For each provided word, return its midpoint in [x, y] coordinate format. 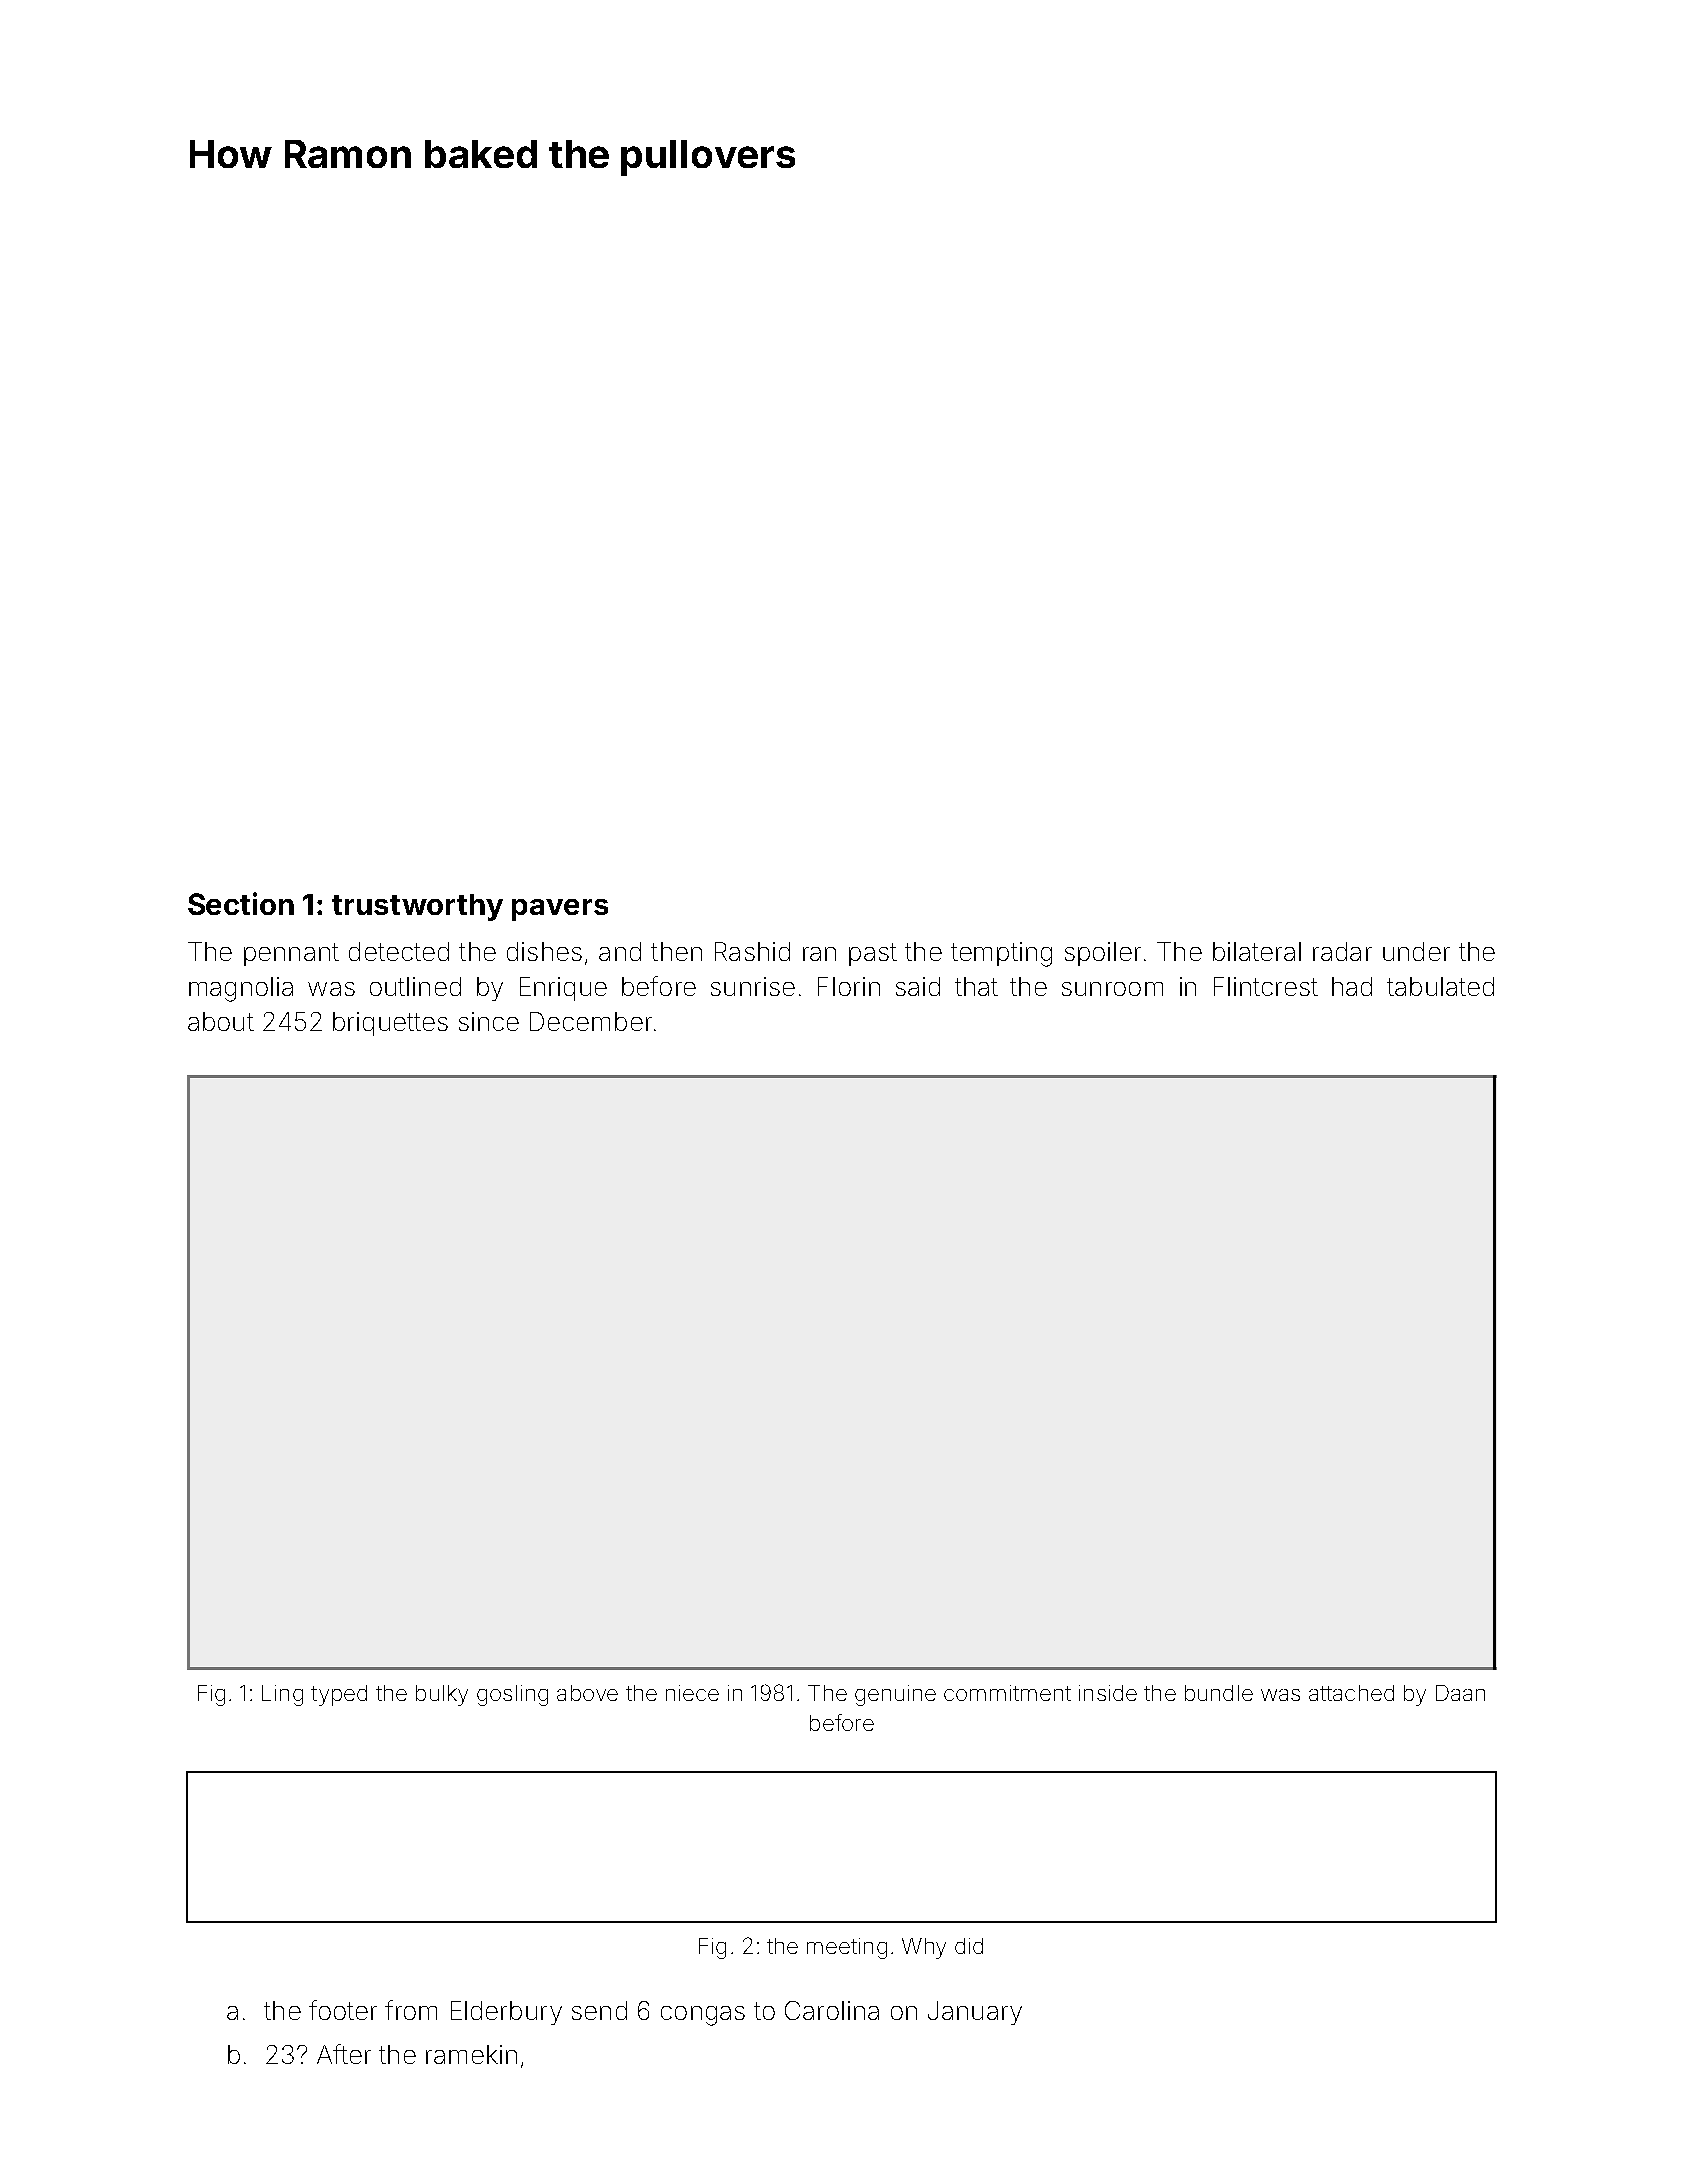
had [1352, 986]
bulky [442, 1695]
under [1416, 951]
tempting [1001, 954]
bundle [1219, 1693]
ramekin [471, 2054]
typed [339, 1695]
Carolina [832, 2010]
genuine [895, 1695]
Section [241, 903]
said [918, 986]
